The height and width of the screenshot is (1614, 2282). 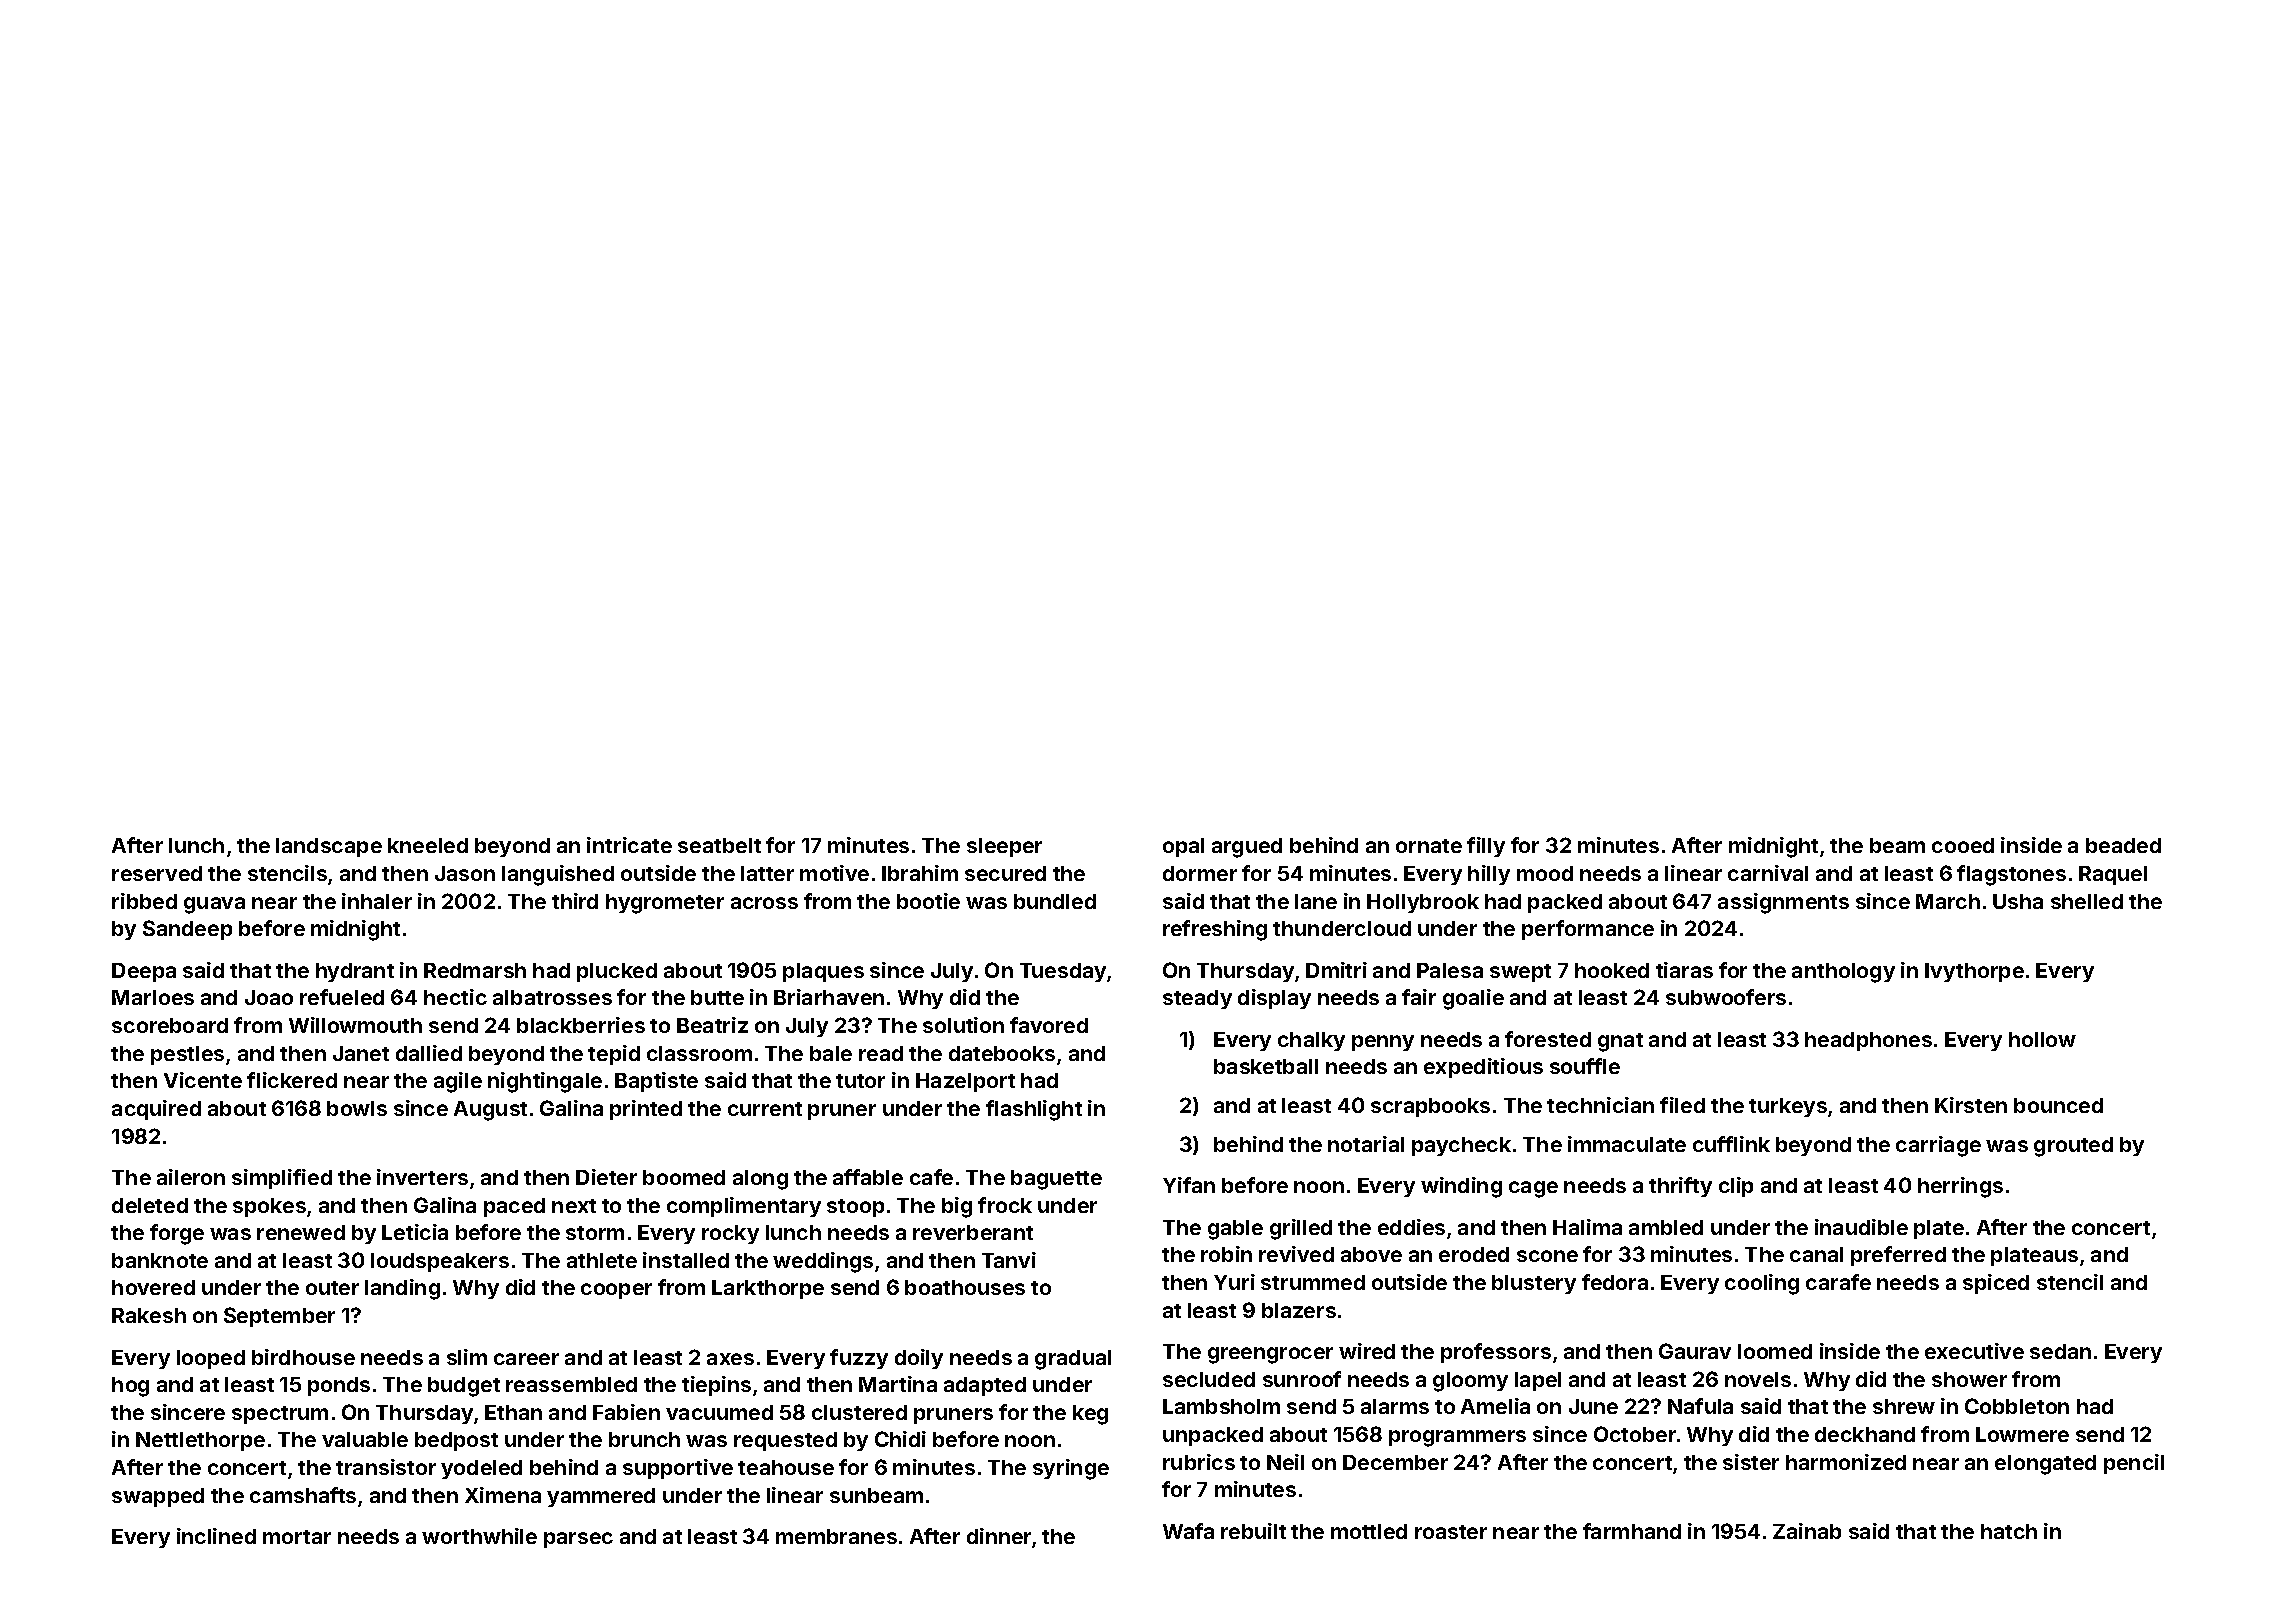 I want to click on inhaler, so click(x=377, y=901).
